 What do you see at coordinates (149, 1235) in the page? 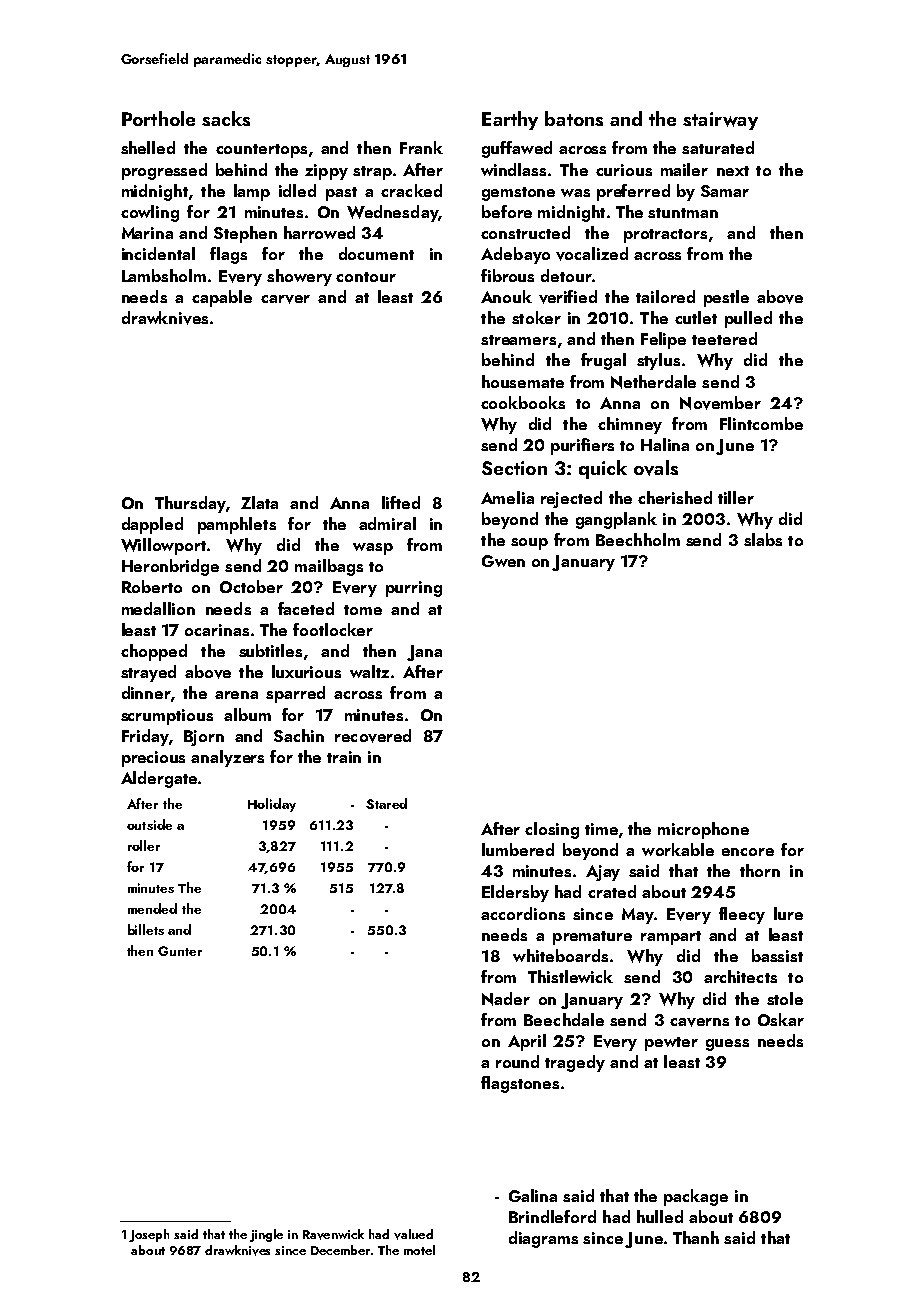
I see `Joseph` at bounding box center [149, 1235].
